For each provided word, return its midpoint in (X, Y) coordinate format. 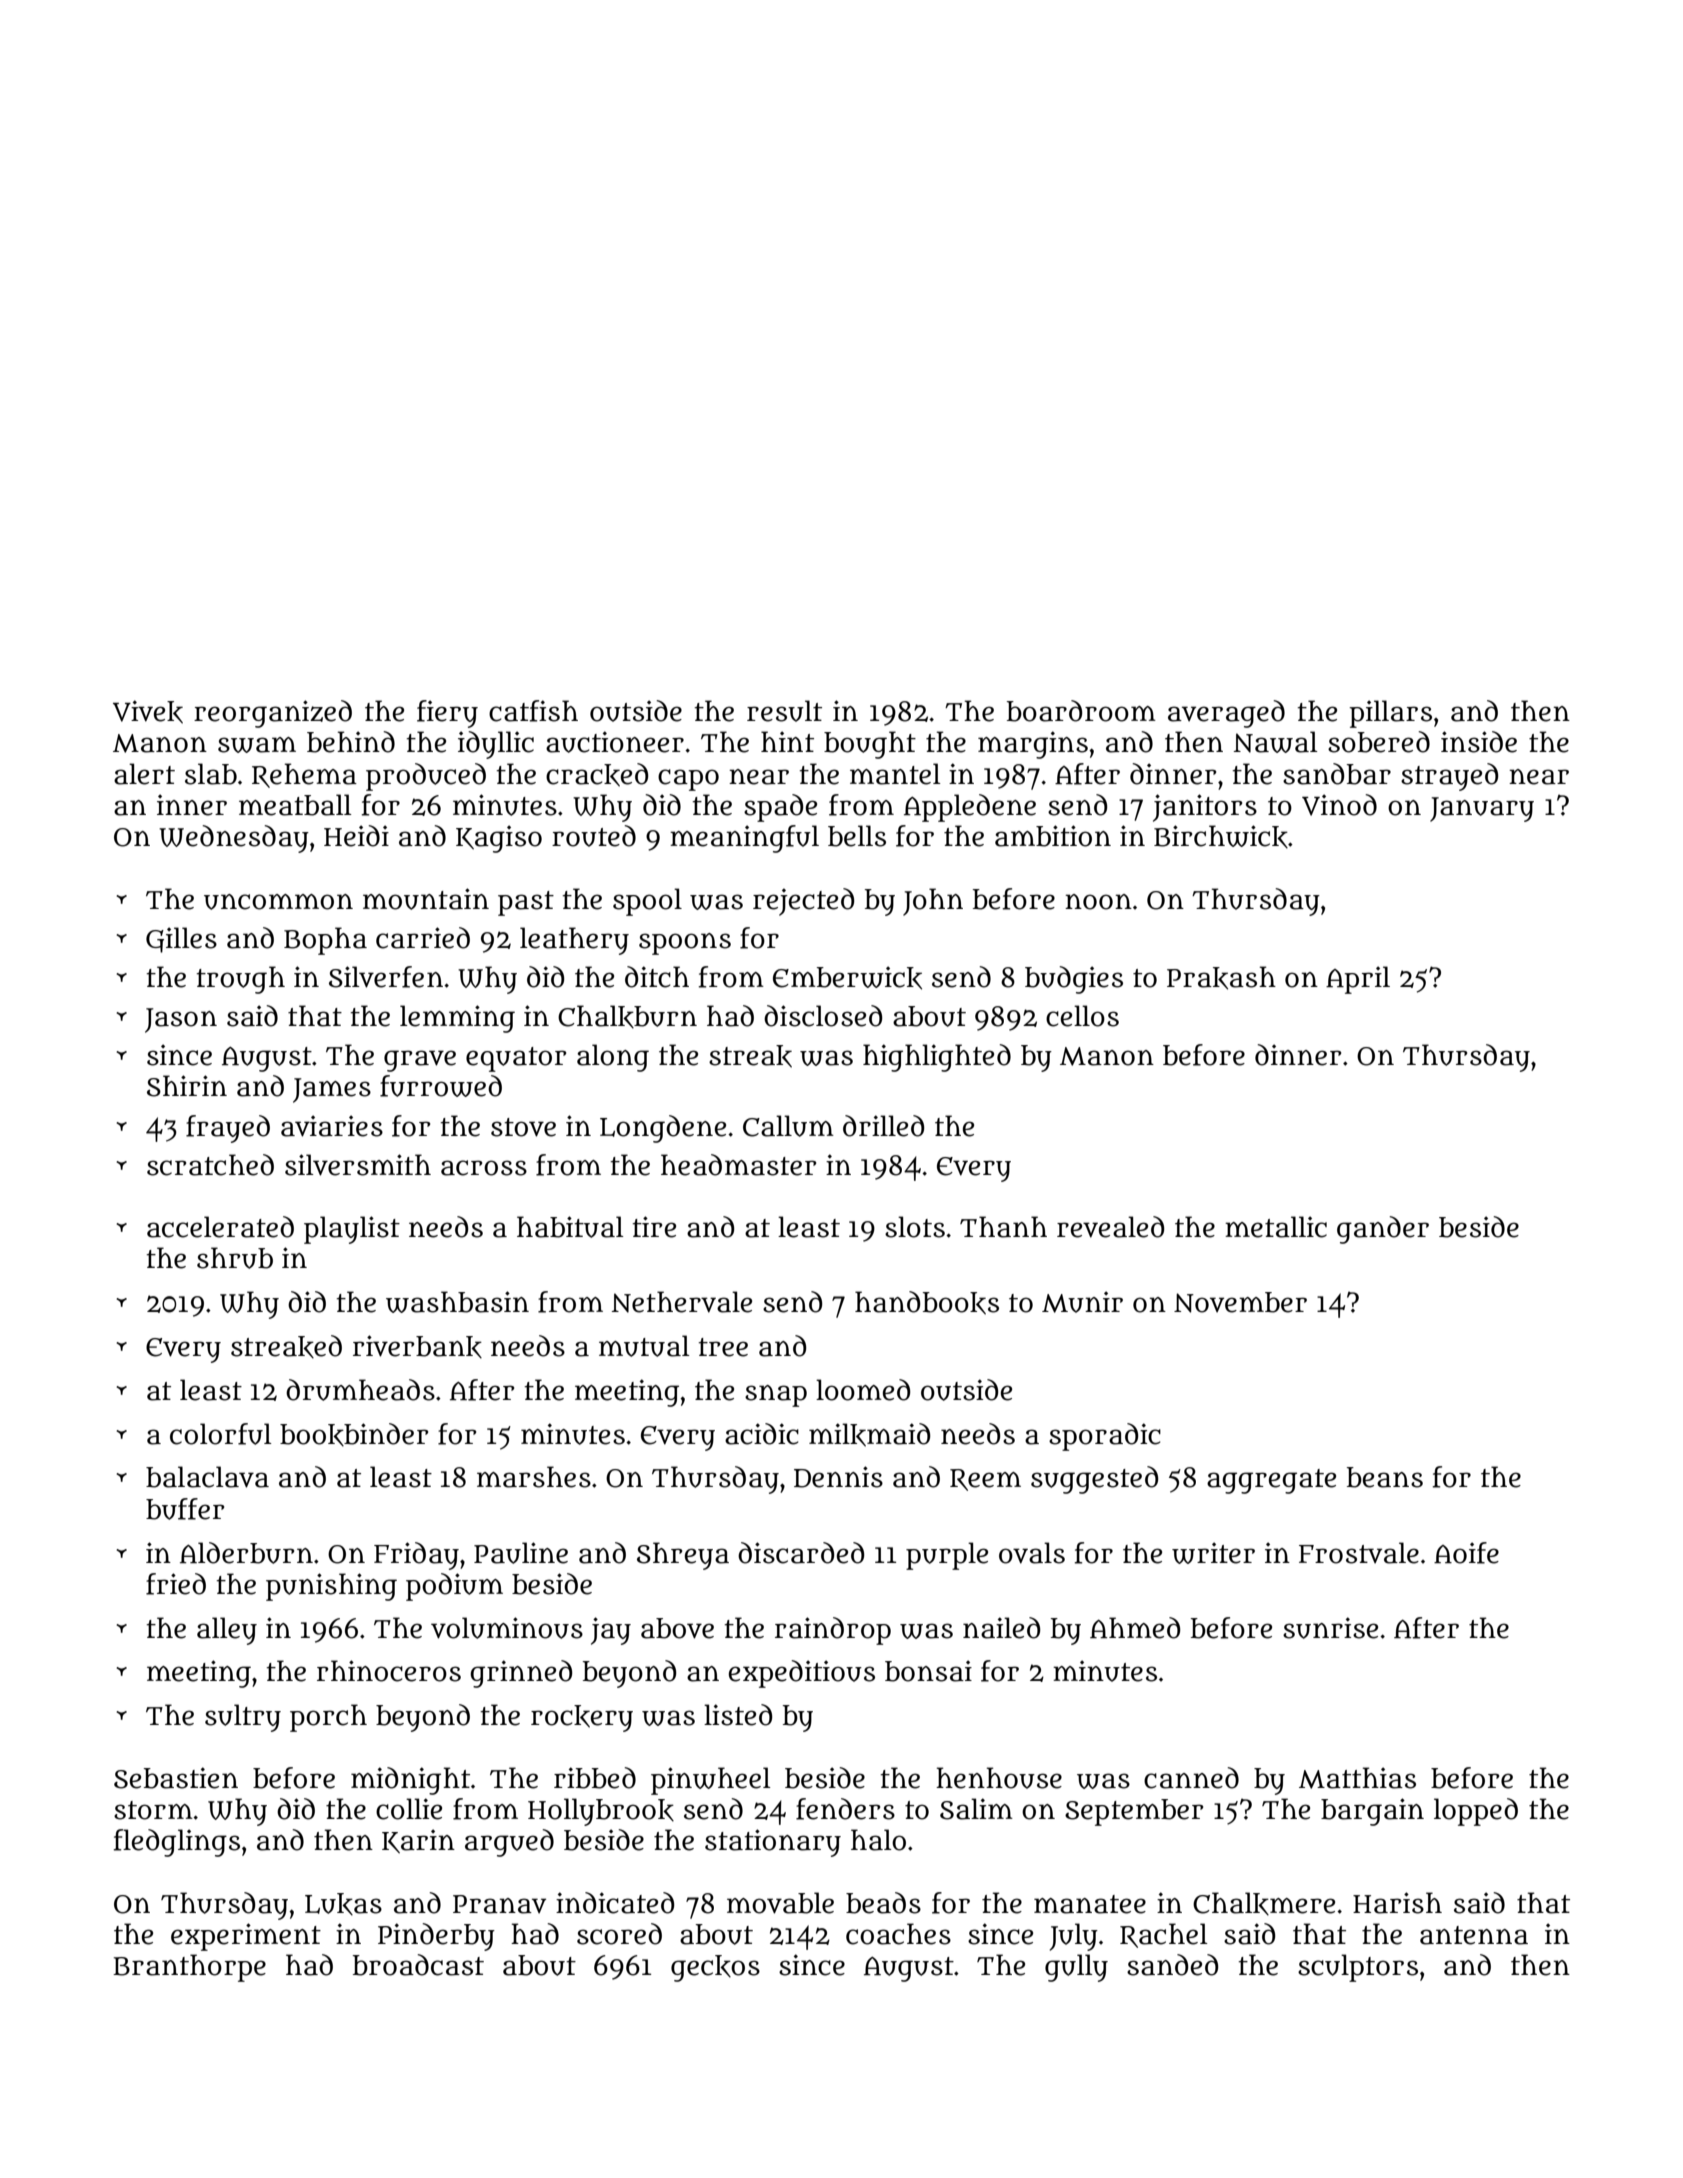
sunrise (1330, 1628)
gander (1383, 1230)
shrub (235, 1258)
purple (947, 1556)
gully (1076, 1968)
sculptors (1358, 1968)
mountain (426, 899)
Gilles (181, 940)
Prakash (1221, 978)
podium (454, 1587)
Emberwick (847, 978)
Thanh (1003, 1227)
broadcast (418, 1965)
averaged (1226, 714)
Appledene (970, 808)
